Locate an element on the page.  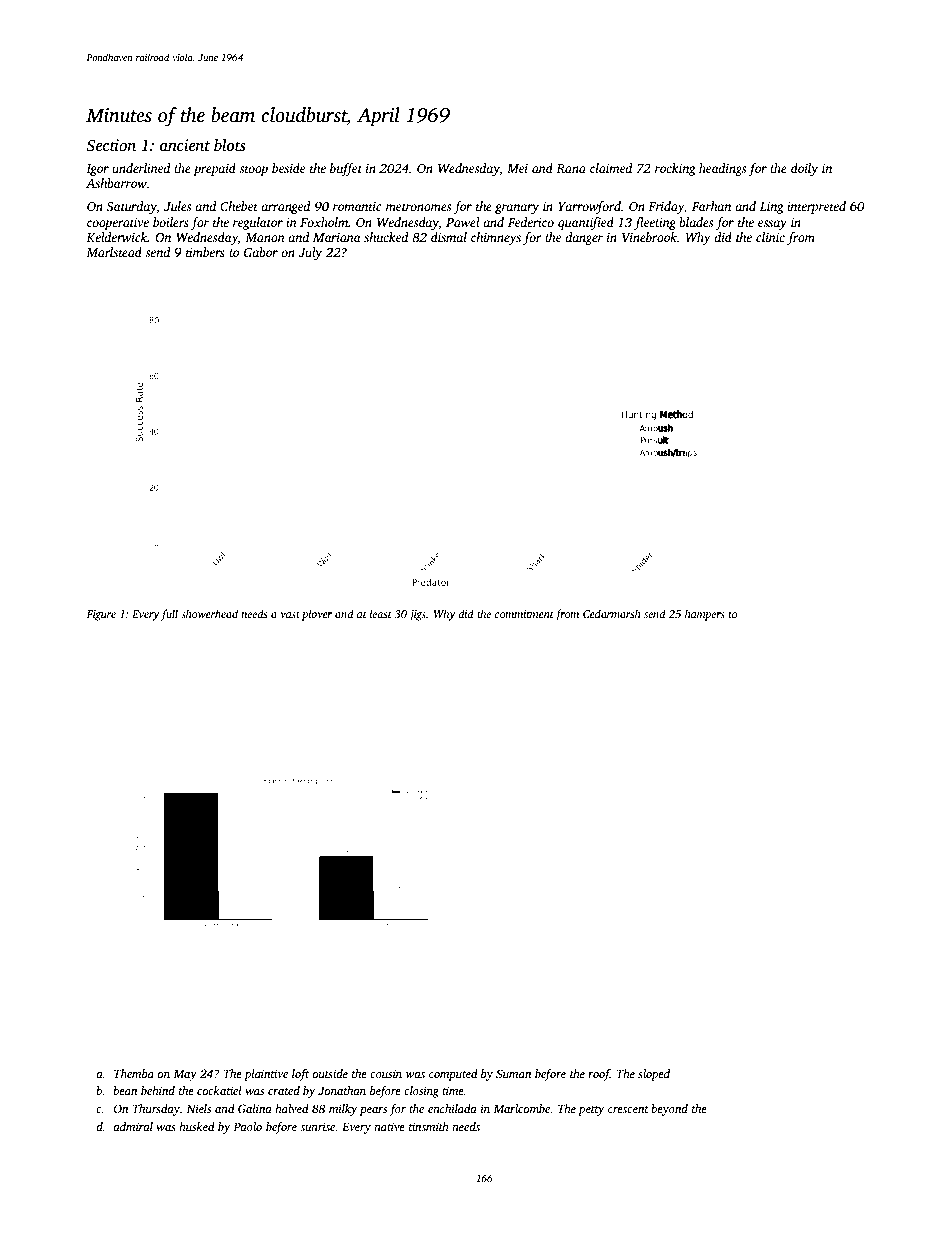
sloped is located at coordinates (654, 1075).
